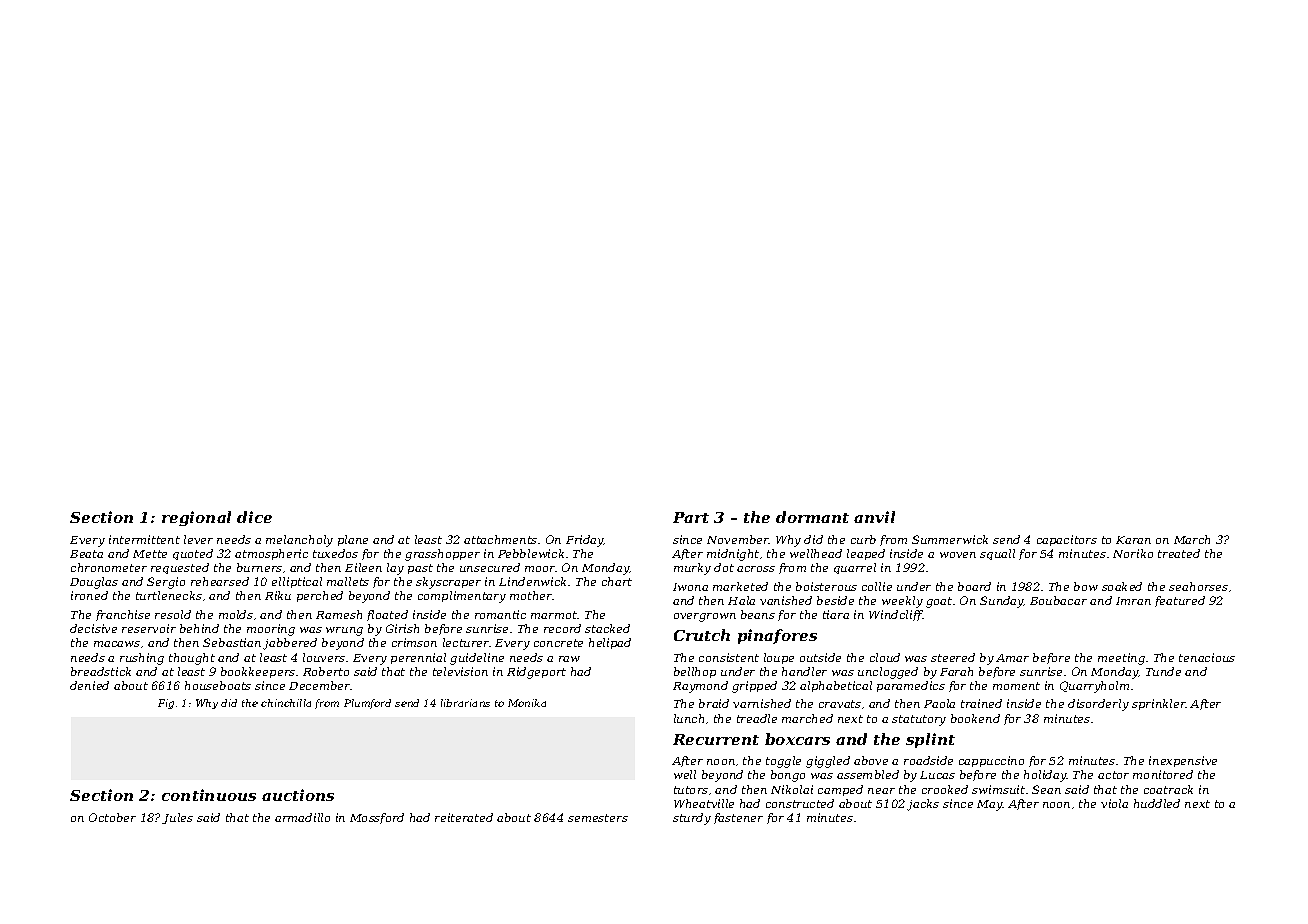 This page has height=924, width=1308. I want to click on turtlenecks, so click(169, 595).
